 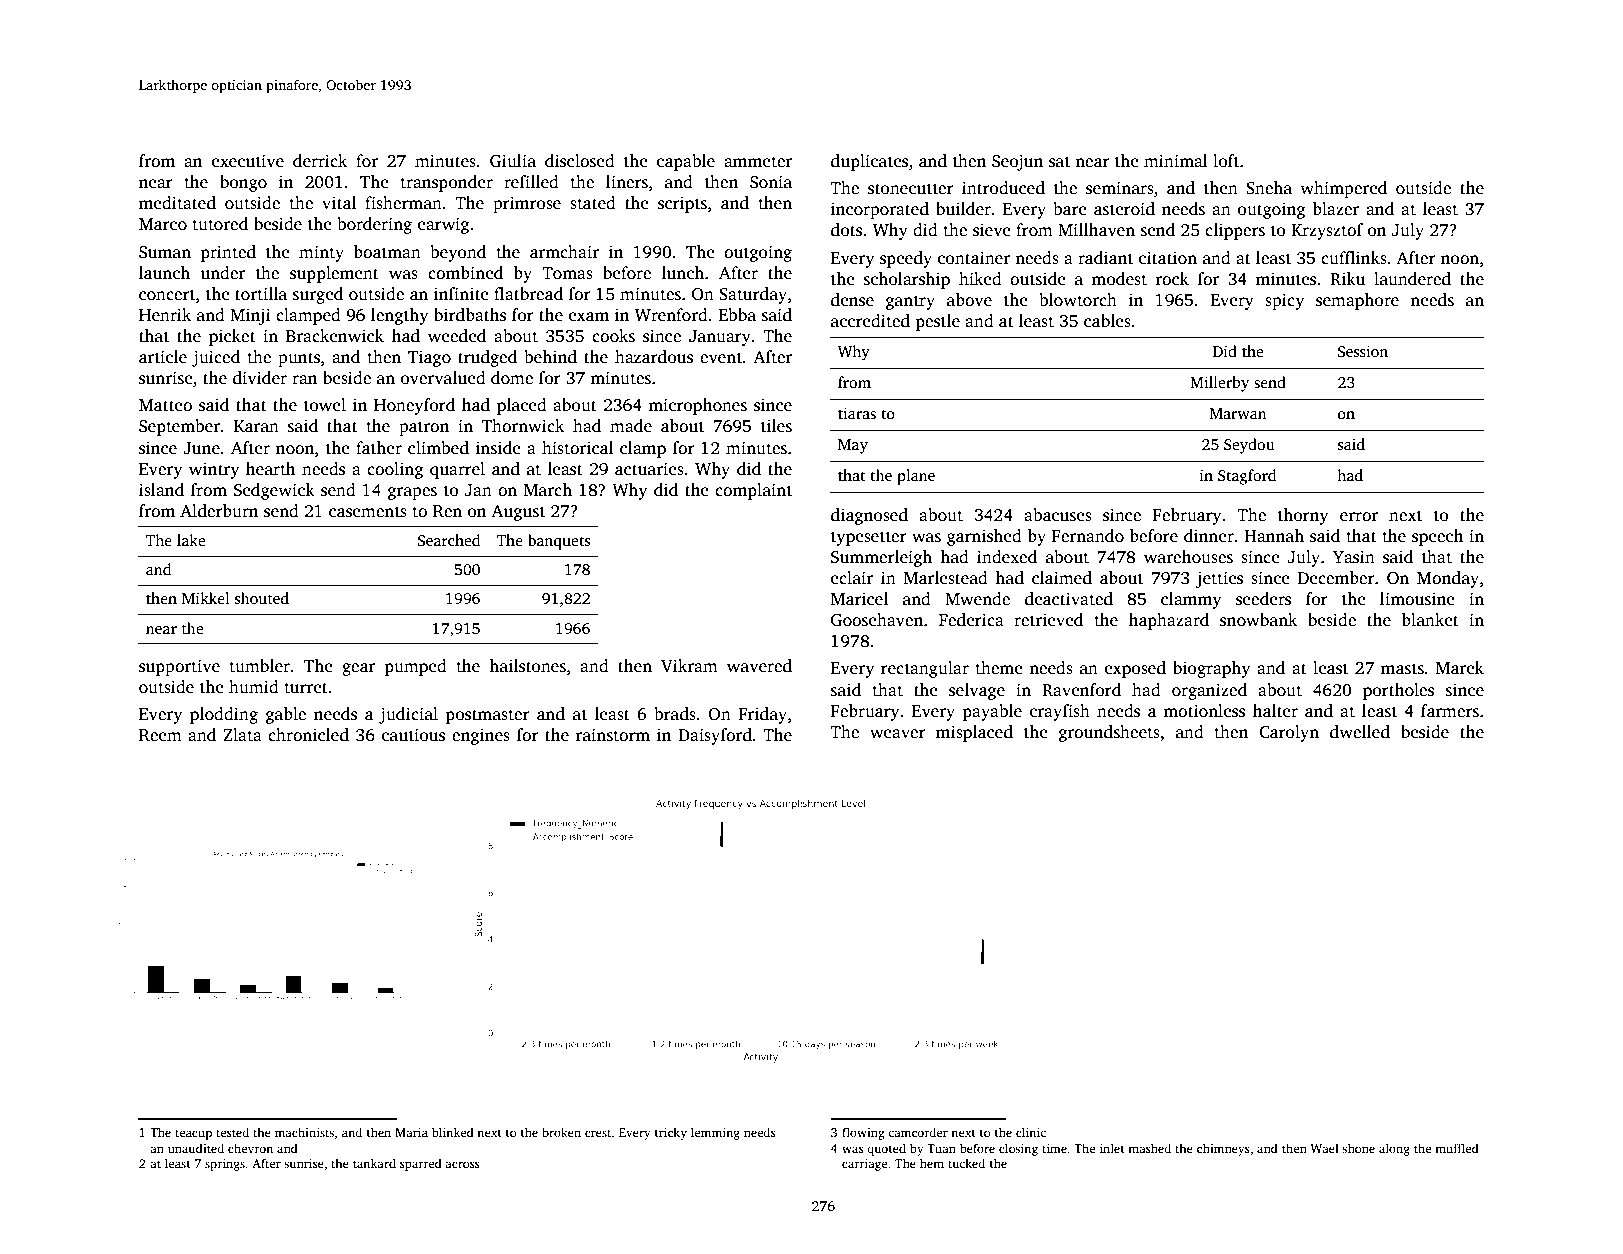 What do you see at coordinates (715, 1133) in the page?
I see `lemming` at bounding box center [715, 1133].
